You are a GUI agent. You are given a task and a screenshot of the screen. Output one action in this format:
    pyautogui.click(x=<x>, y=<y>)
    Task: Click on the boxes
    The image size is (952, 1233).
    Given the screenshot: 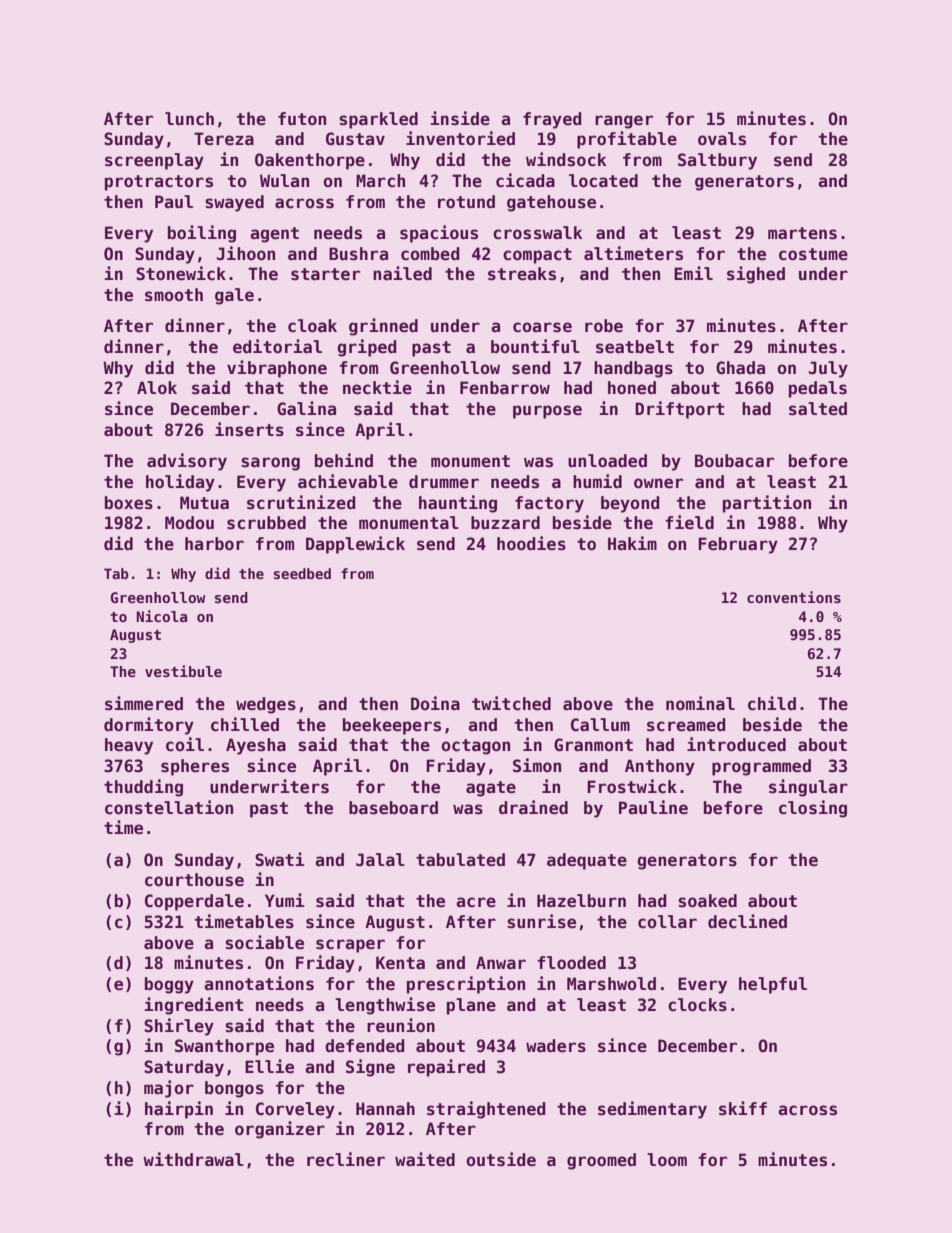 What is the action you would take?
    pyautogui.click(x=129, y=503)
